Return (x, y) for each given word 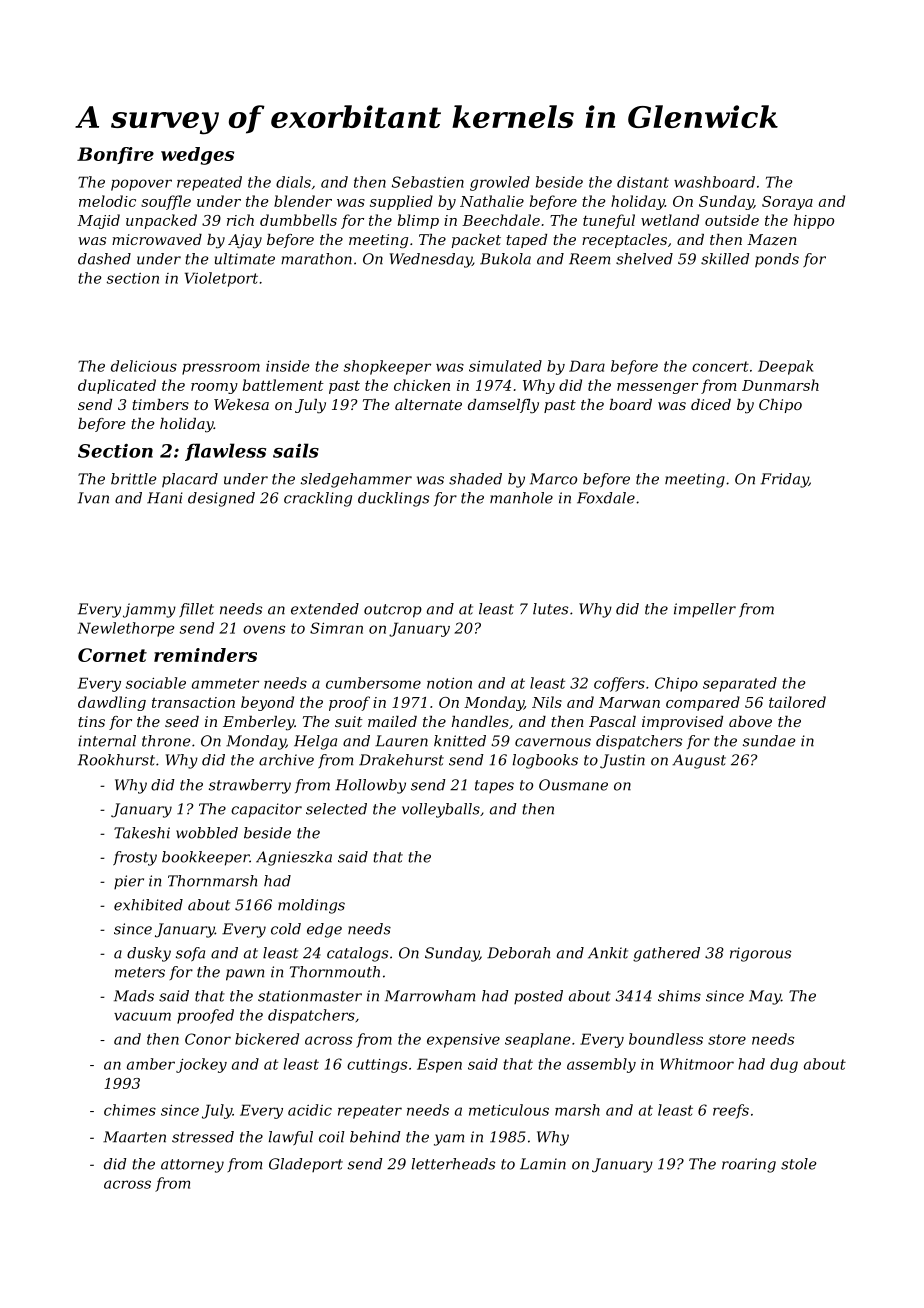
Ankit (608, 953)
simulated (505, 366)
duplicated (117, 386)
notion (449, 683)
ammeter (225, 683)
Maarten (134, 1137)
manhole (521, 498)
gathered (666, 954)
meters (140, 972)
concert (720, 366)
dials (293, 182)
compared (703, 703)
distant (643, 182)
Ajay (245, 241)
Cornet (112, 655)
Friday (785, 480)
